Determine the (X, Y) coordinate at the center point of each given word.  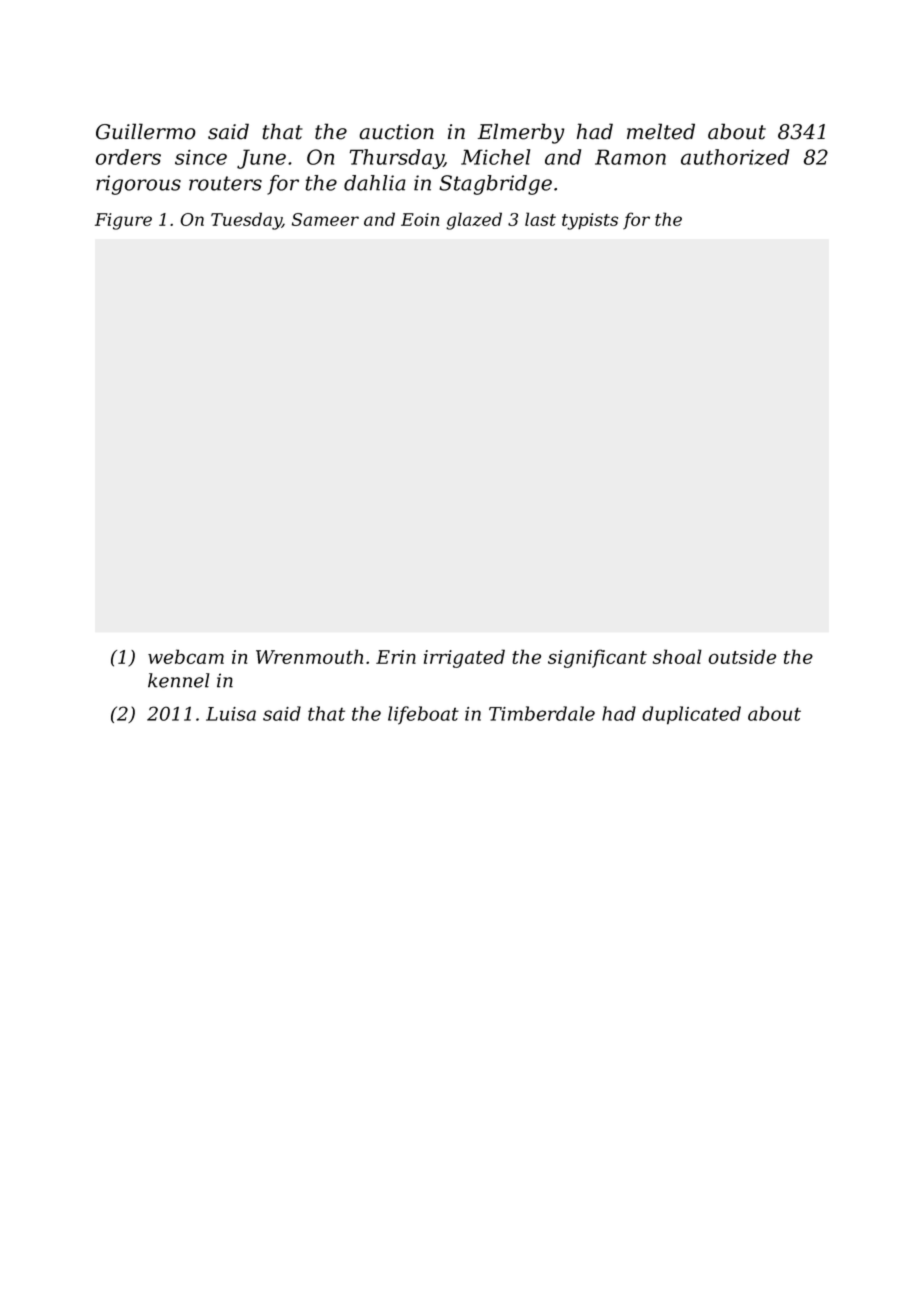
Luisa (231, 714)
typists (590, 221)
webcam (186, 656)
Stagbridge (495, 185)
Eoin (420, 219)
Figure (123, 221)
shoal (677, 656)
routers (225, 183)
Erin (396, 657)
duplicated (691, 715)
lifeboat (423, 715)
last (540, 219)
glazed (474, 221)
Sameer (325, 219)
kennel (179, 680)
